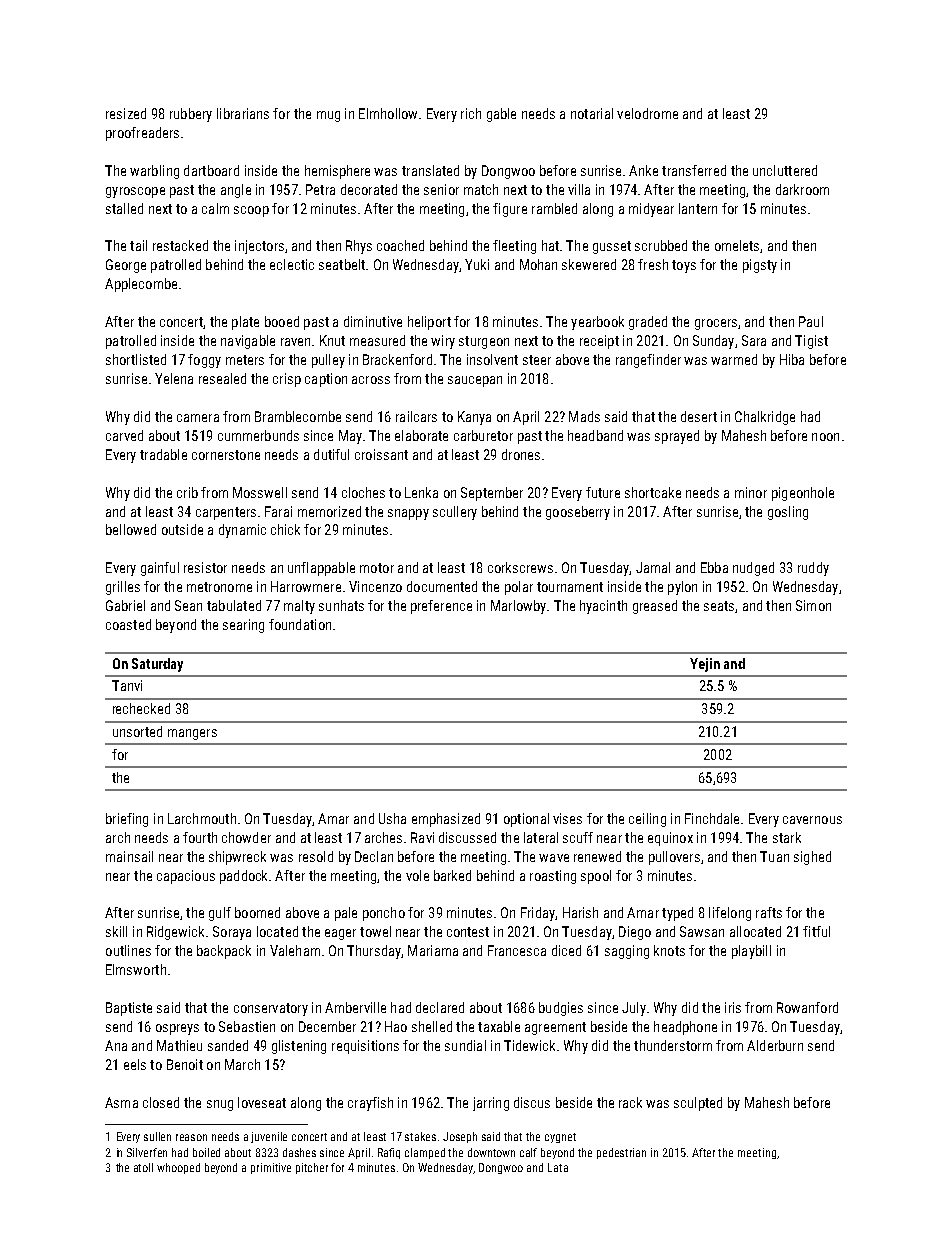  Describe the element at coordinates (157, 665) in the page. I see `Saturday` at that location.
